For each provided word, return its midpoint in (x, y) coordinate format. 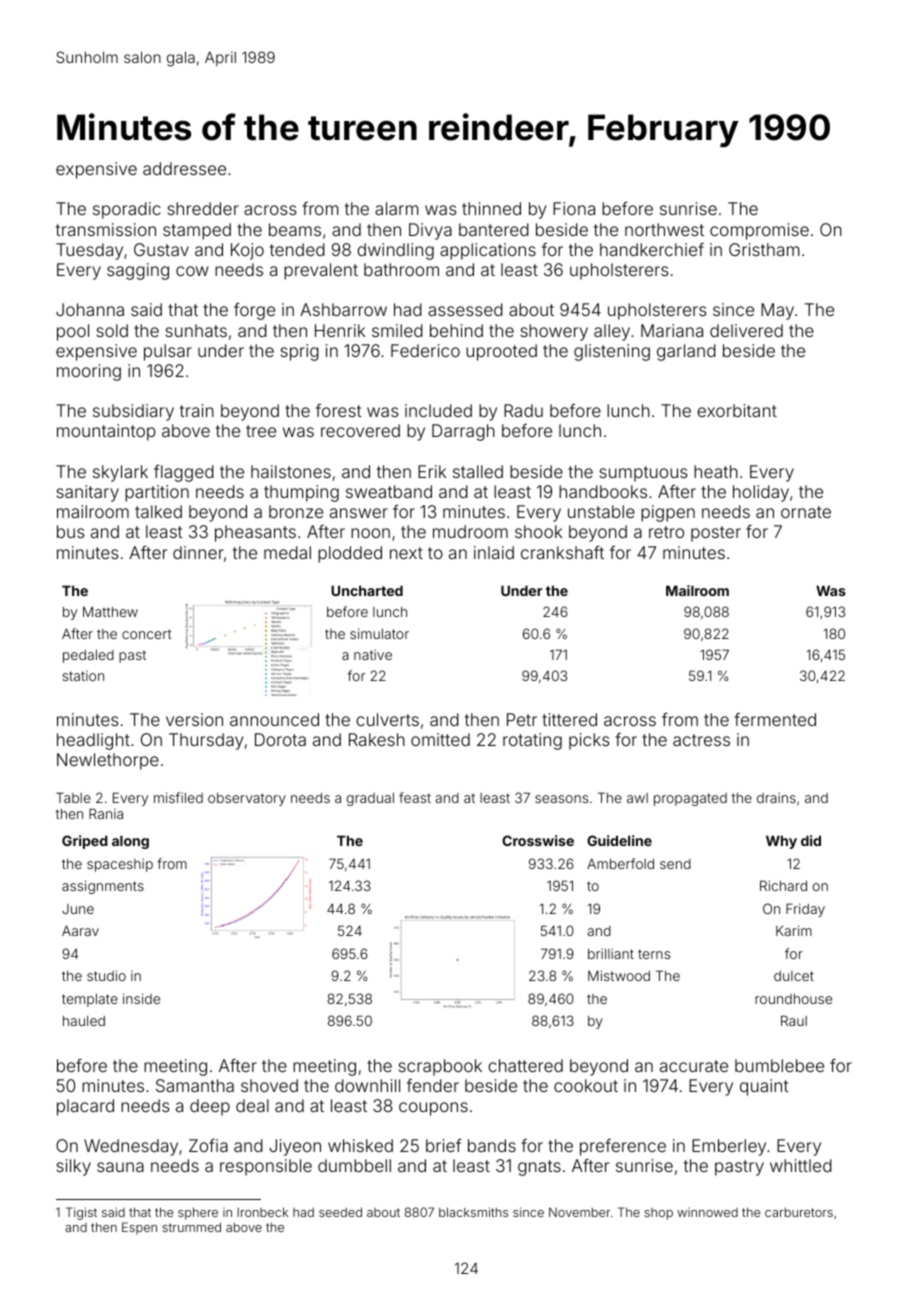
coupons (433, 1109)
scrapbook (440, 1067)
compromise (759, 231)
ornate (806, 512)
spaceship (120, 865)
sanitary (88, 493)
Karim (794, 930)
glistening (612, 352)
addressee (184, 168)
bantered (494, 229)
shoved (269, 1085)
